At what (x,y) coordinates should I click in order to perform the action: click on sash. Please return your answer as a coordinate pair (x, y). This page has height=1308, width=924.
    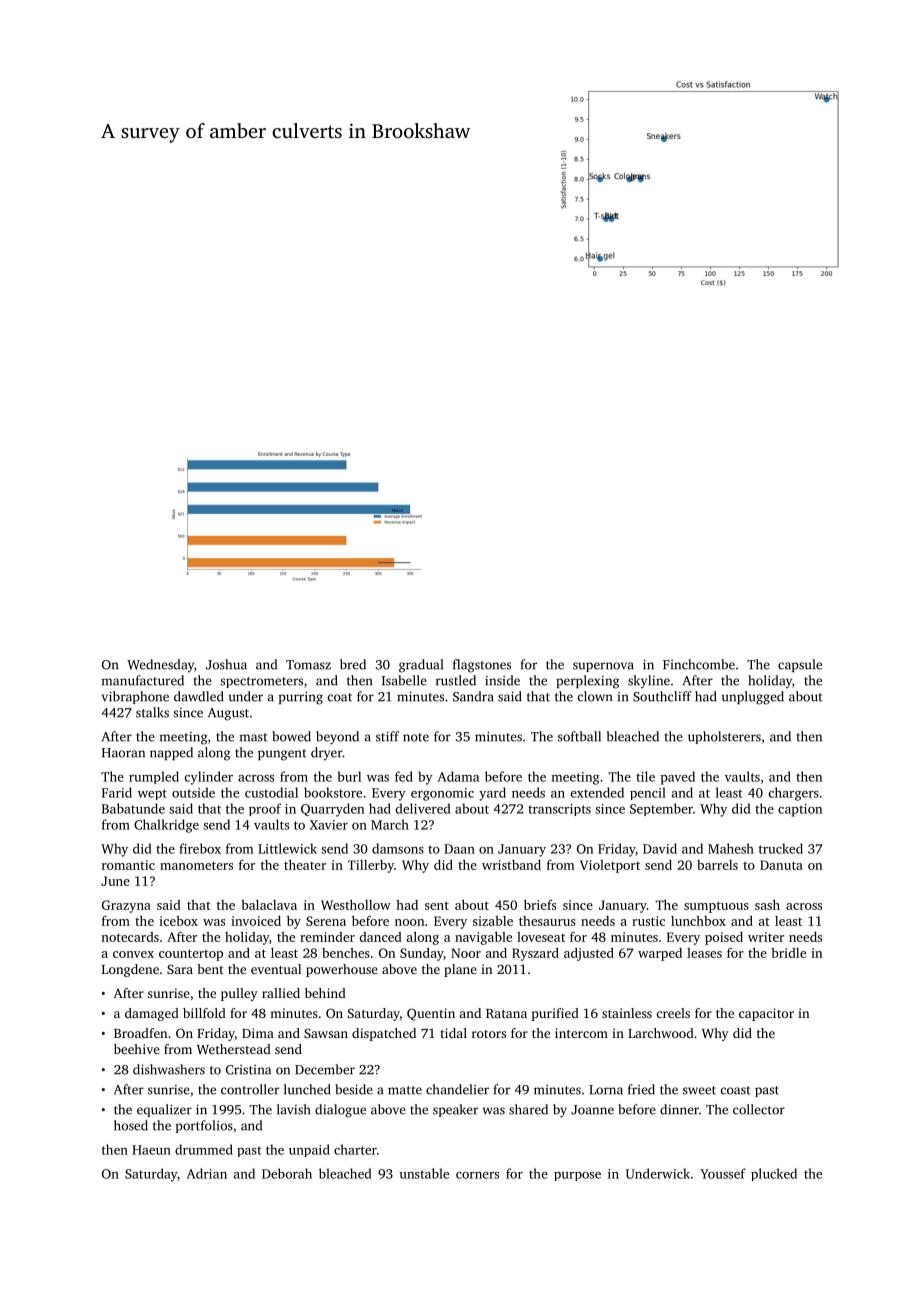
    Looking at the image, I should click on (767, 905).
